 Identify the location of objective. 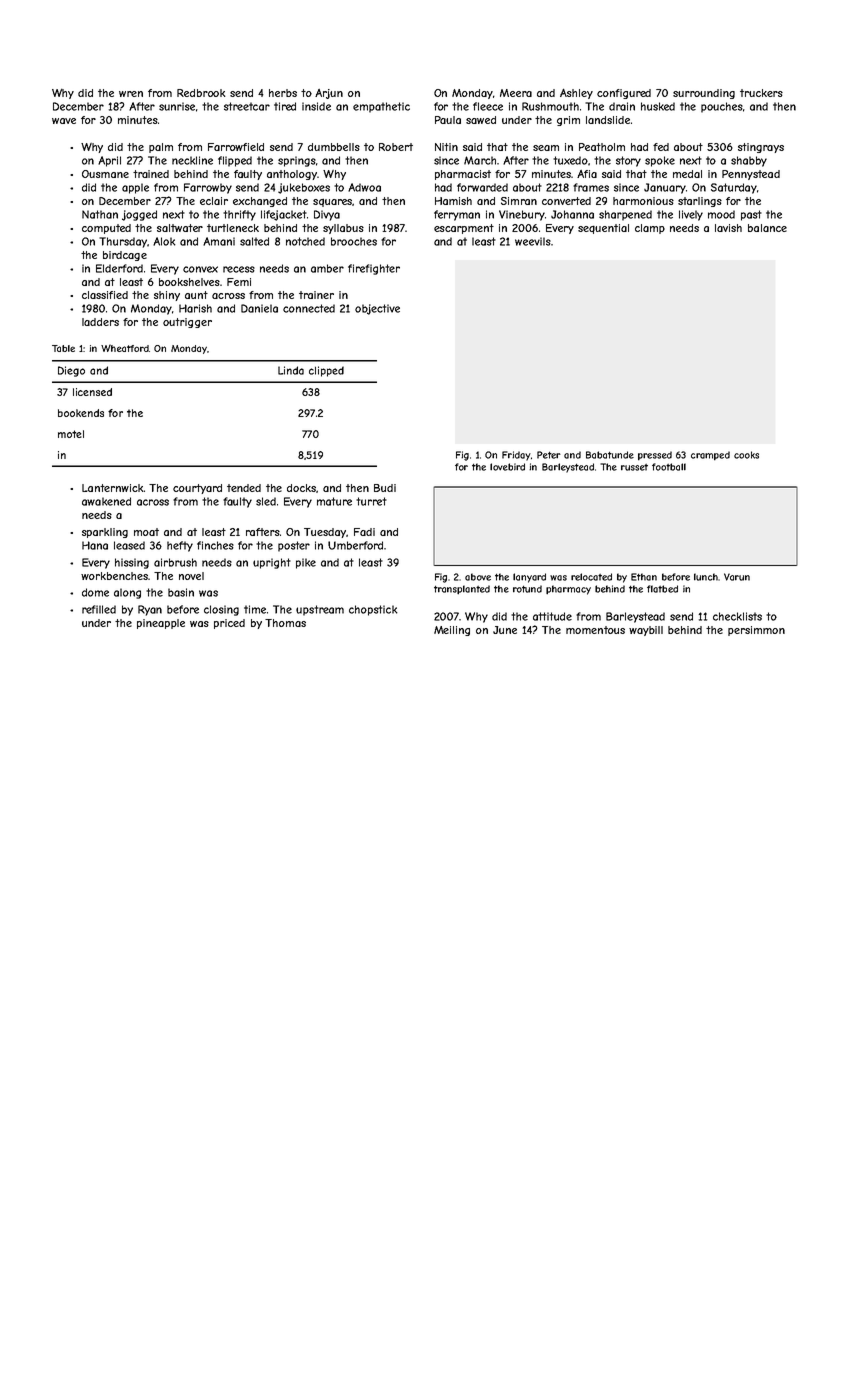
(377, 309).
